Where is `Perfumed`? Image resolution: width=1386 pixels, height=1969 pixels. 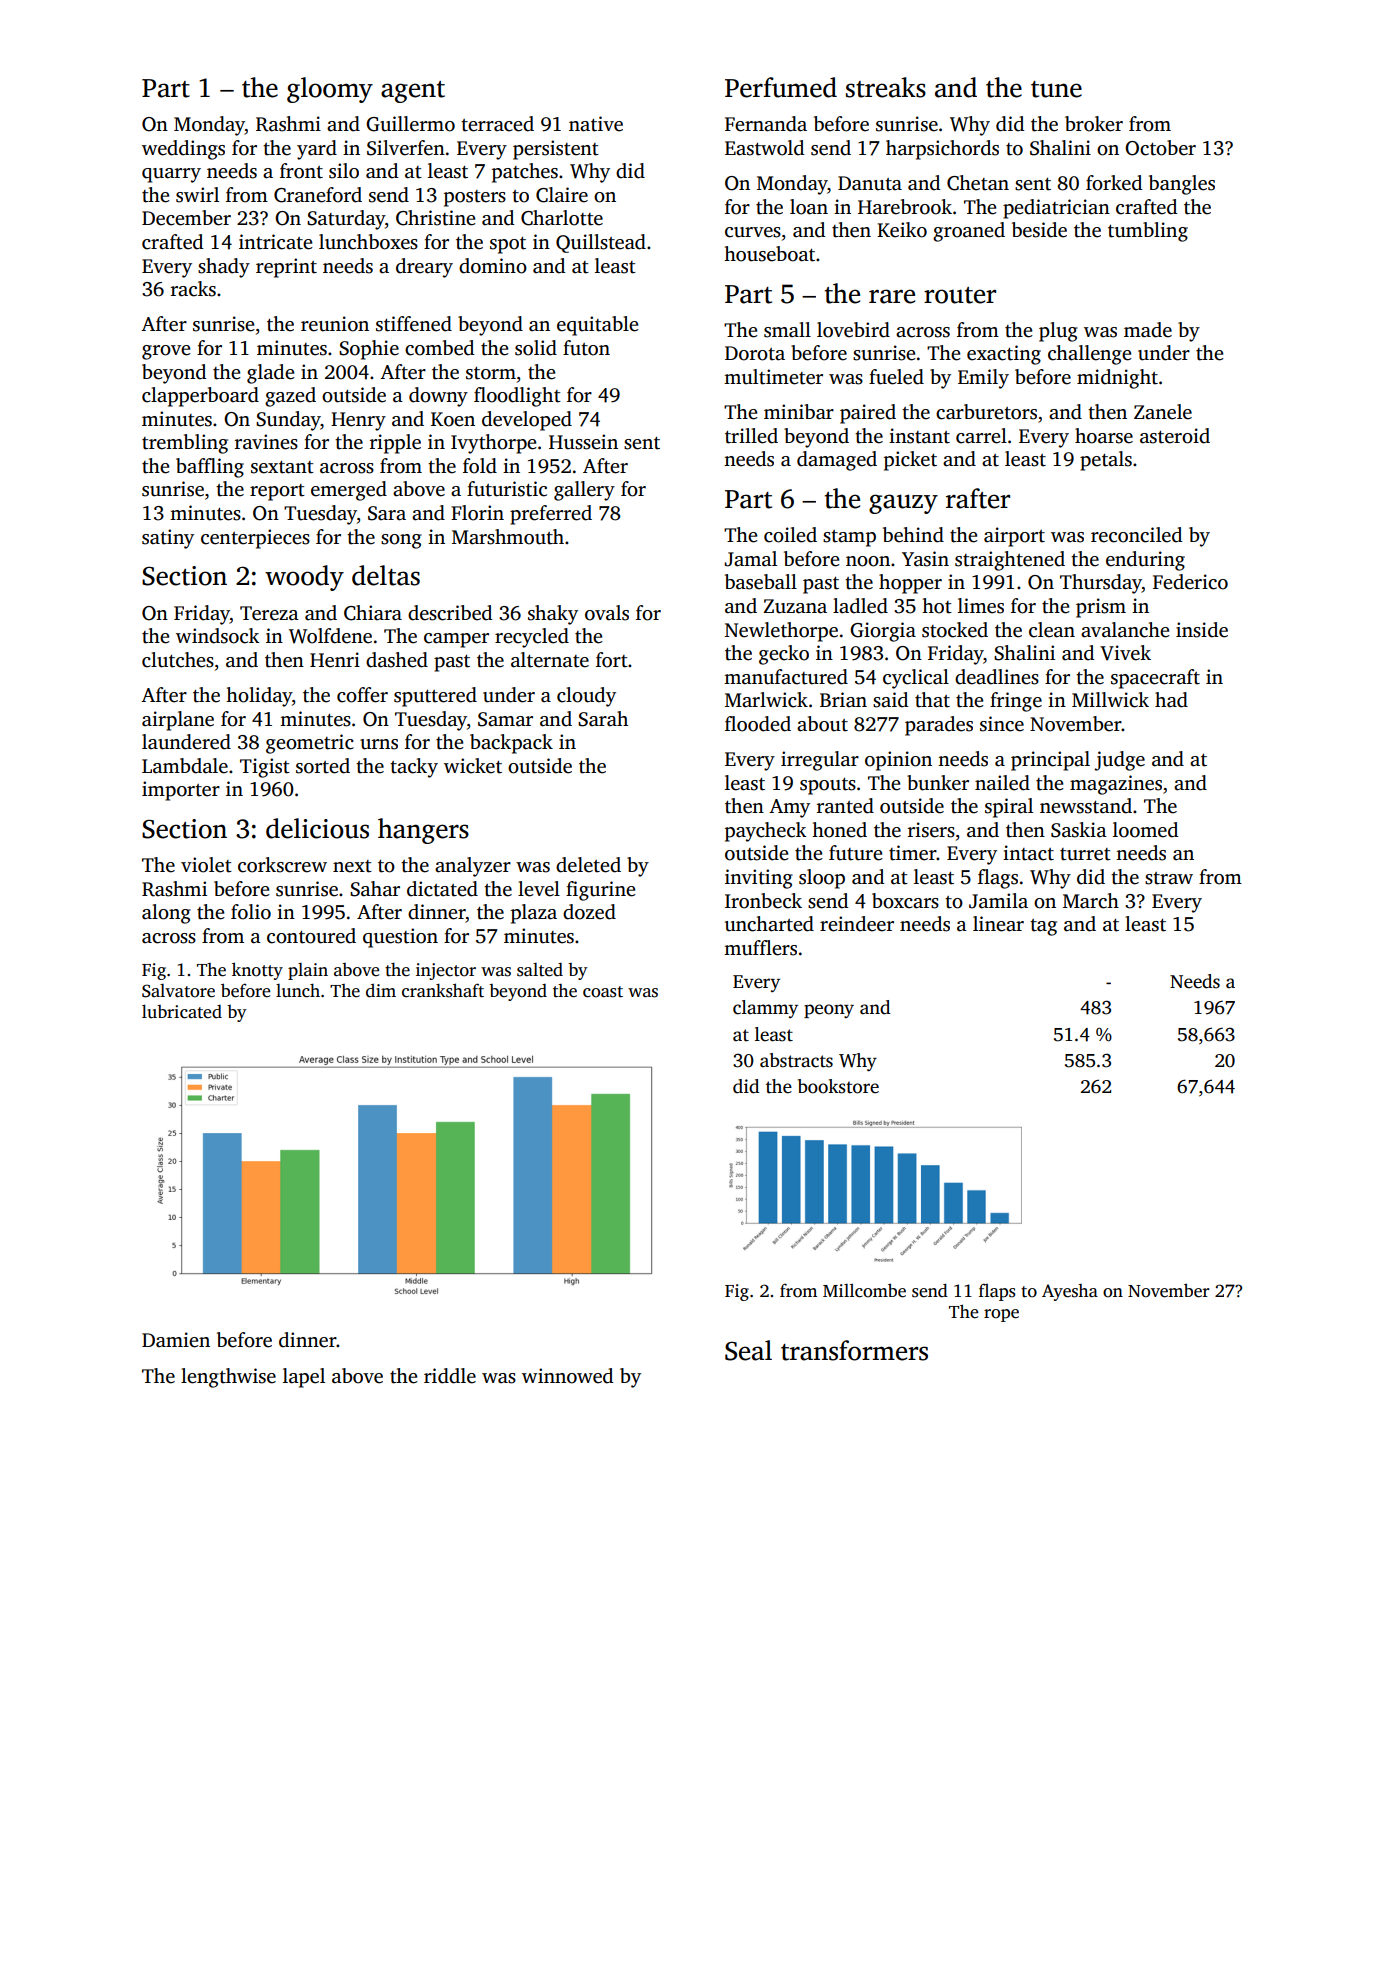 Perfumed is located at coordinates (781, 87).
